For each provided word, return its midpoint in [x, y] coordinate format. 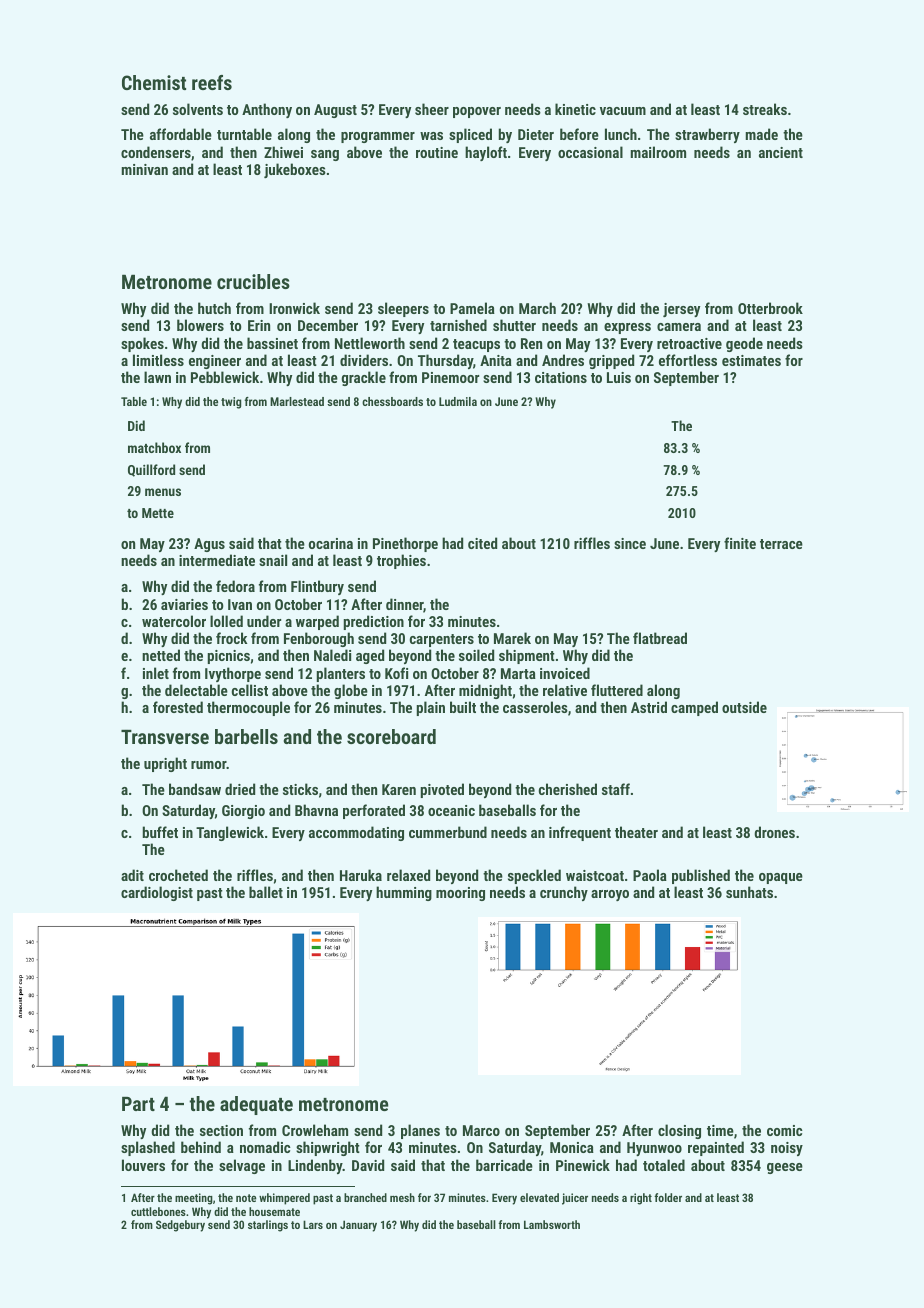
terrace [781, 544]
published [701, 876]
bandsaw [195, 789]
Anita [496, 360]
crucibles [253, 281]
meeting [194, 1199]
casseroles [535, 707]
